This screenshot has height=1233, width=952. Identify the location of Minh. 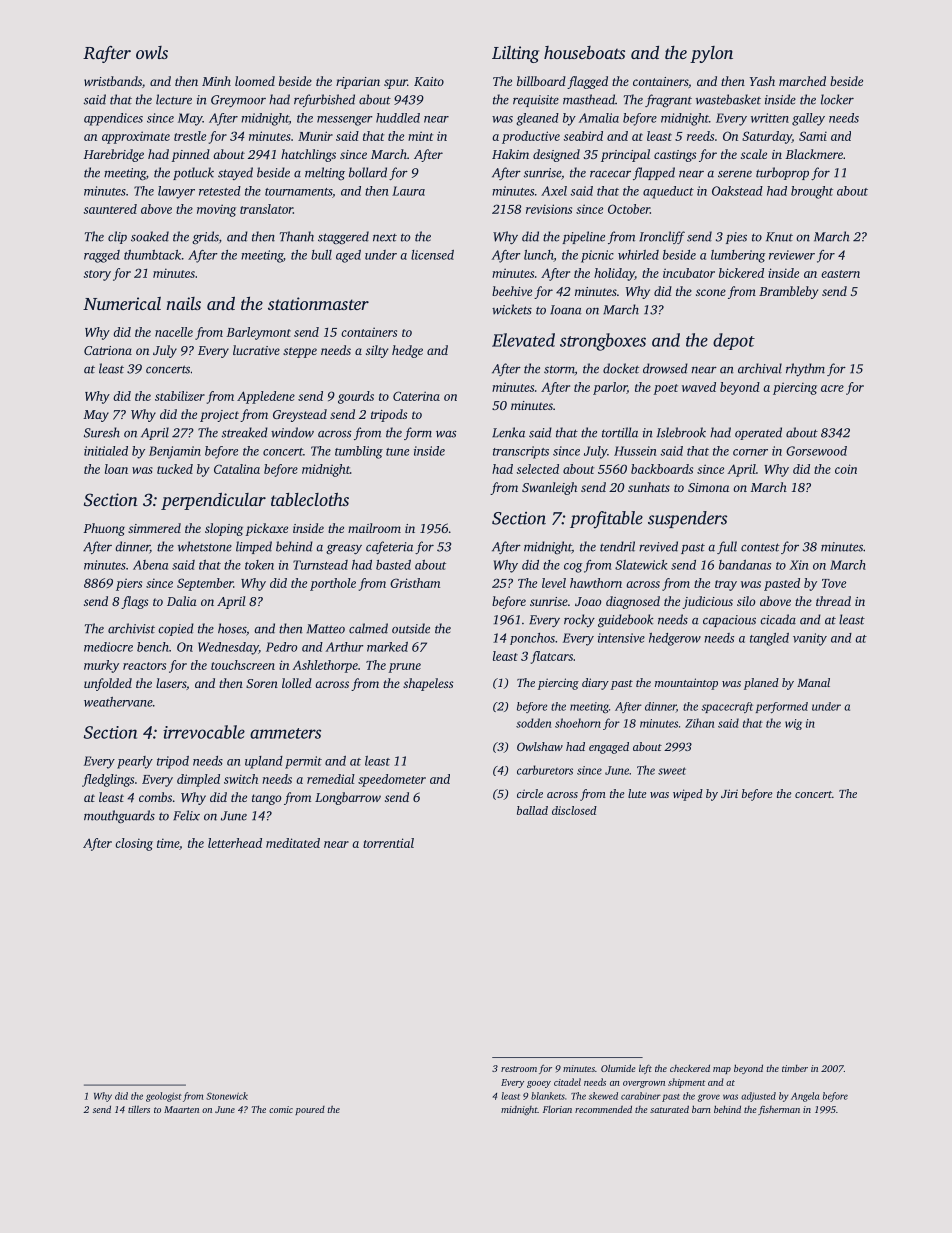
(216, 81).
